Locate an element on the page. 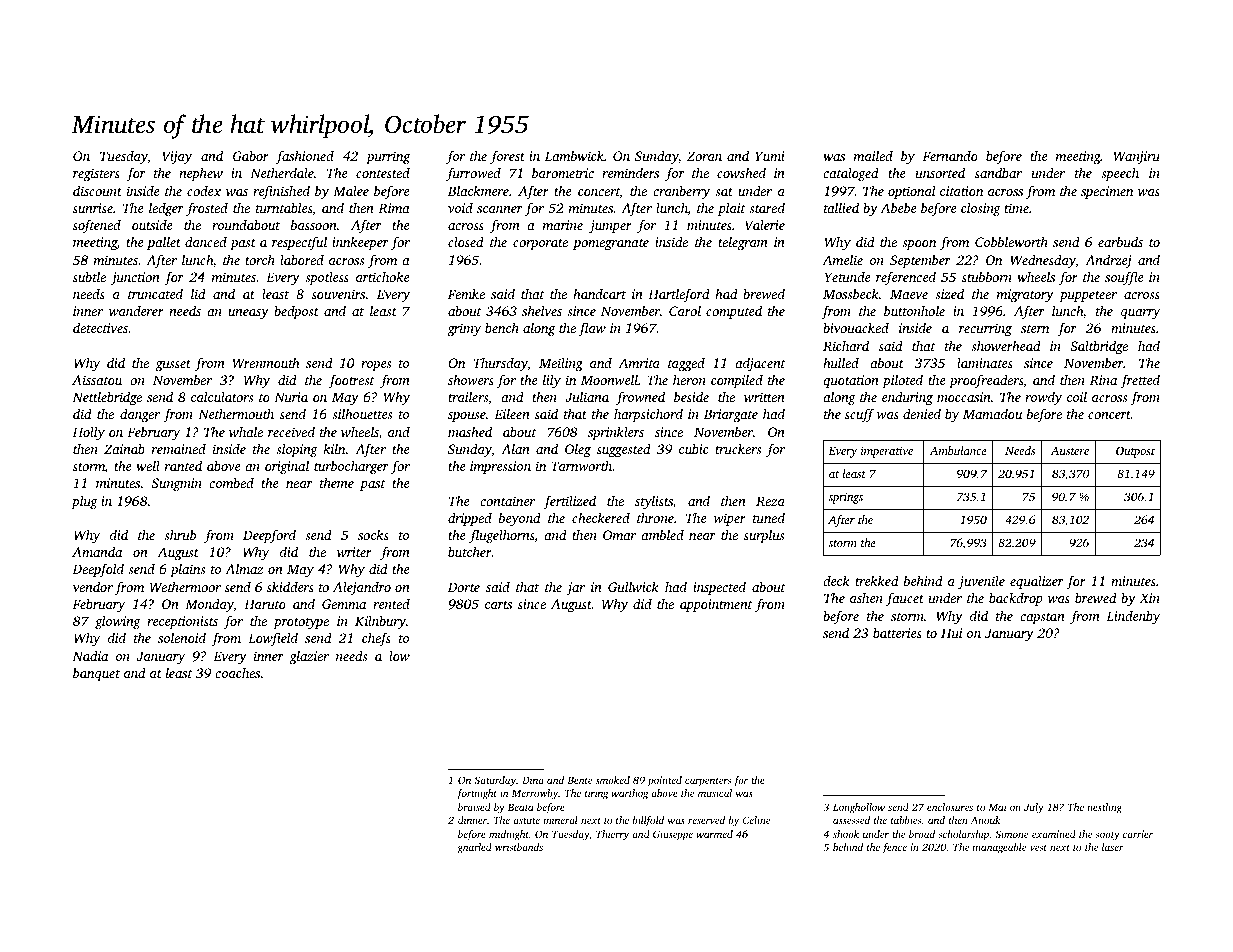 Image resolution: width=1233 pixels, height=952 pixels. musical is located at coordinates (715, 793).
